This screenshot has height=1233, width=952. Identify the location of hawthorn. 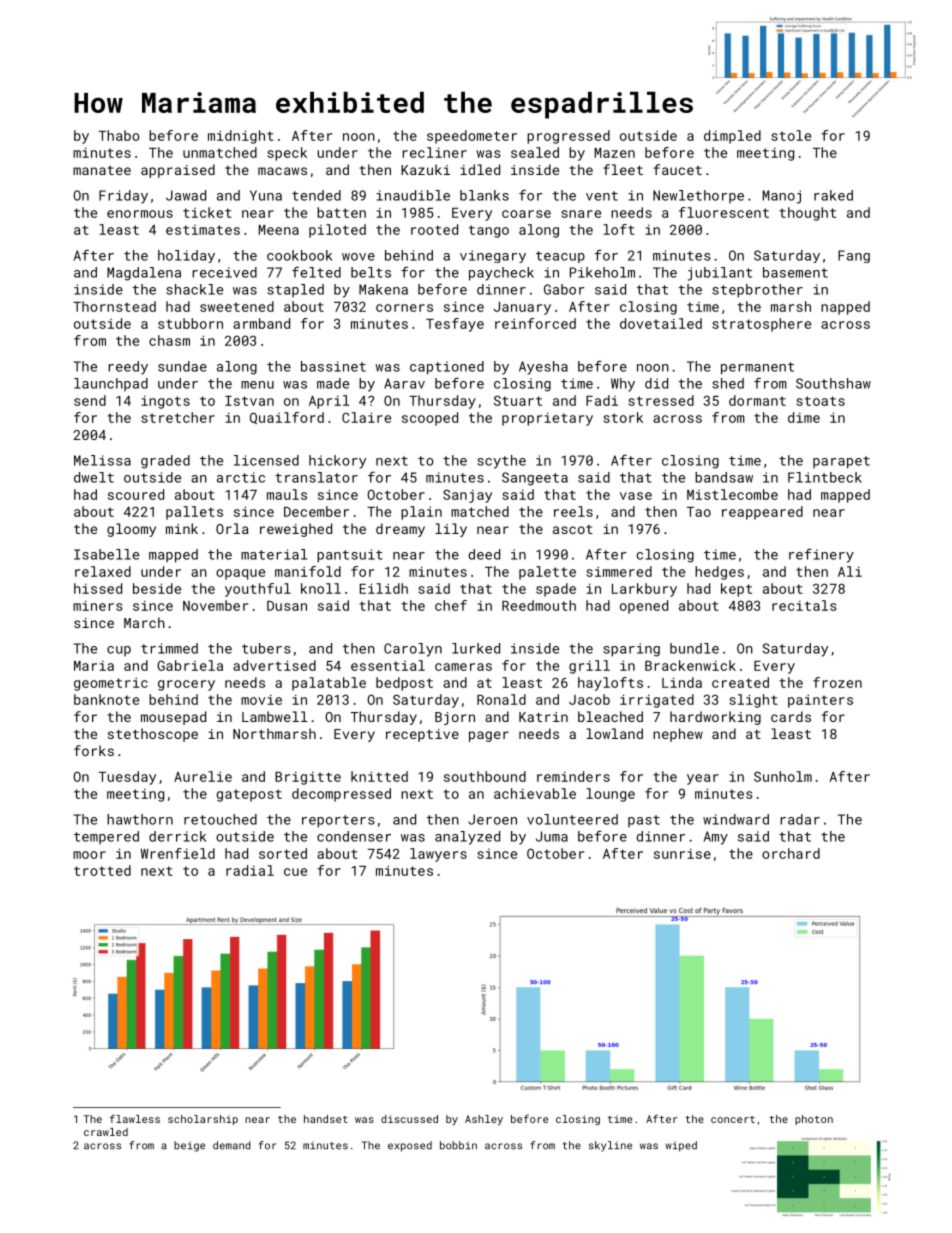
(140, 819).
